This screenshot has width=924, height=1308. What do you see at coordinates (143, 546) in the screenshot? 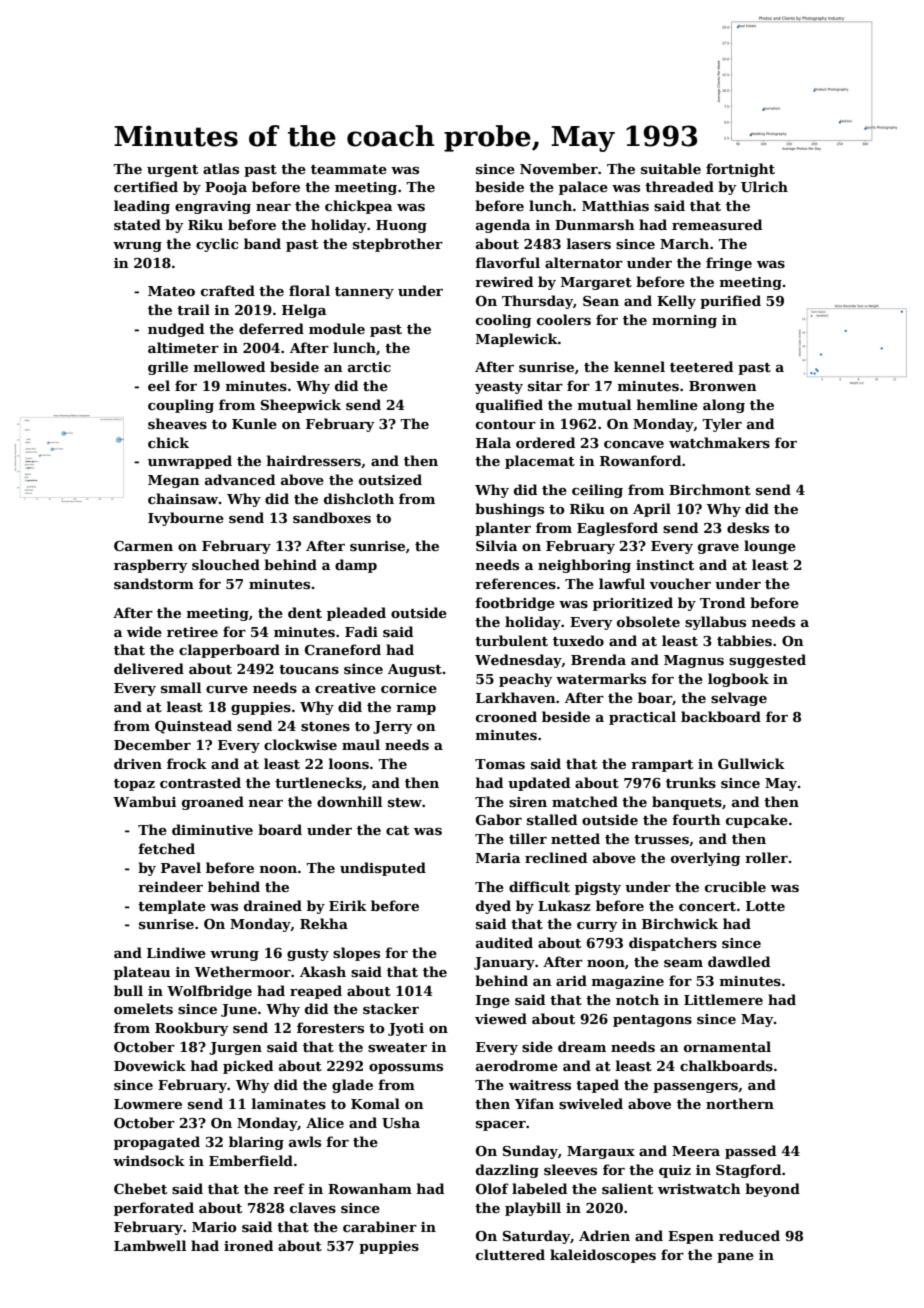
I see `Carmen` at bounding box center [143, 546].
